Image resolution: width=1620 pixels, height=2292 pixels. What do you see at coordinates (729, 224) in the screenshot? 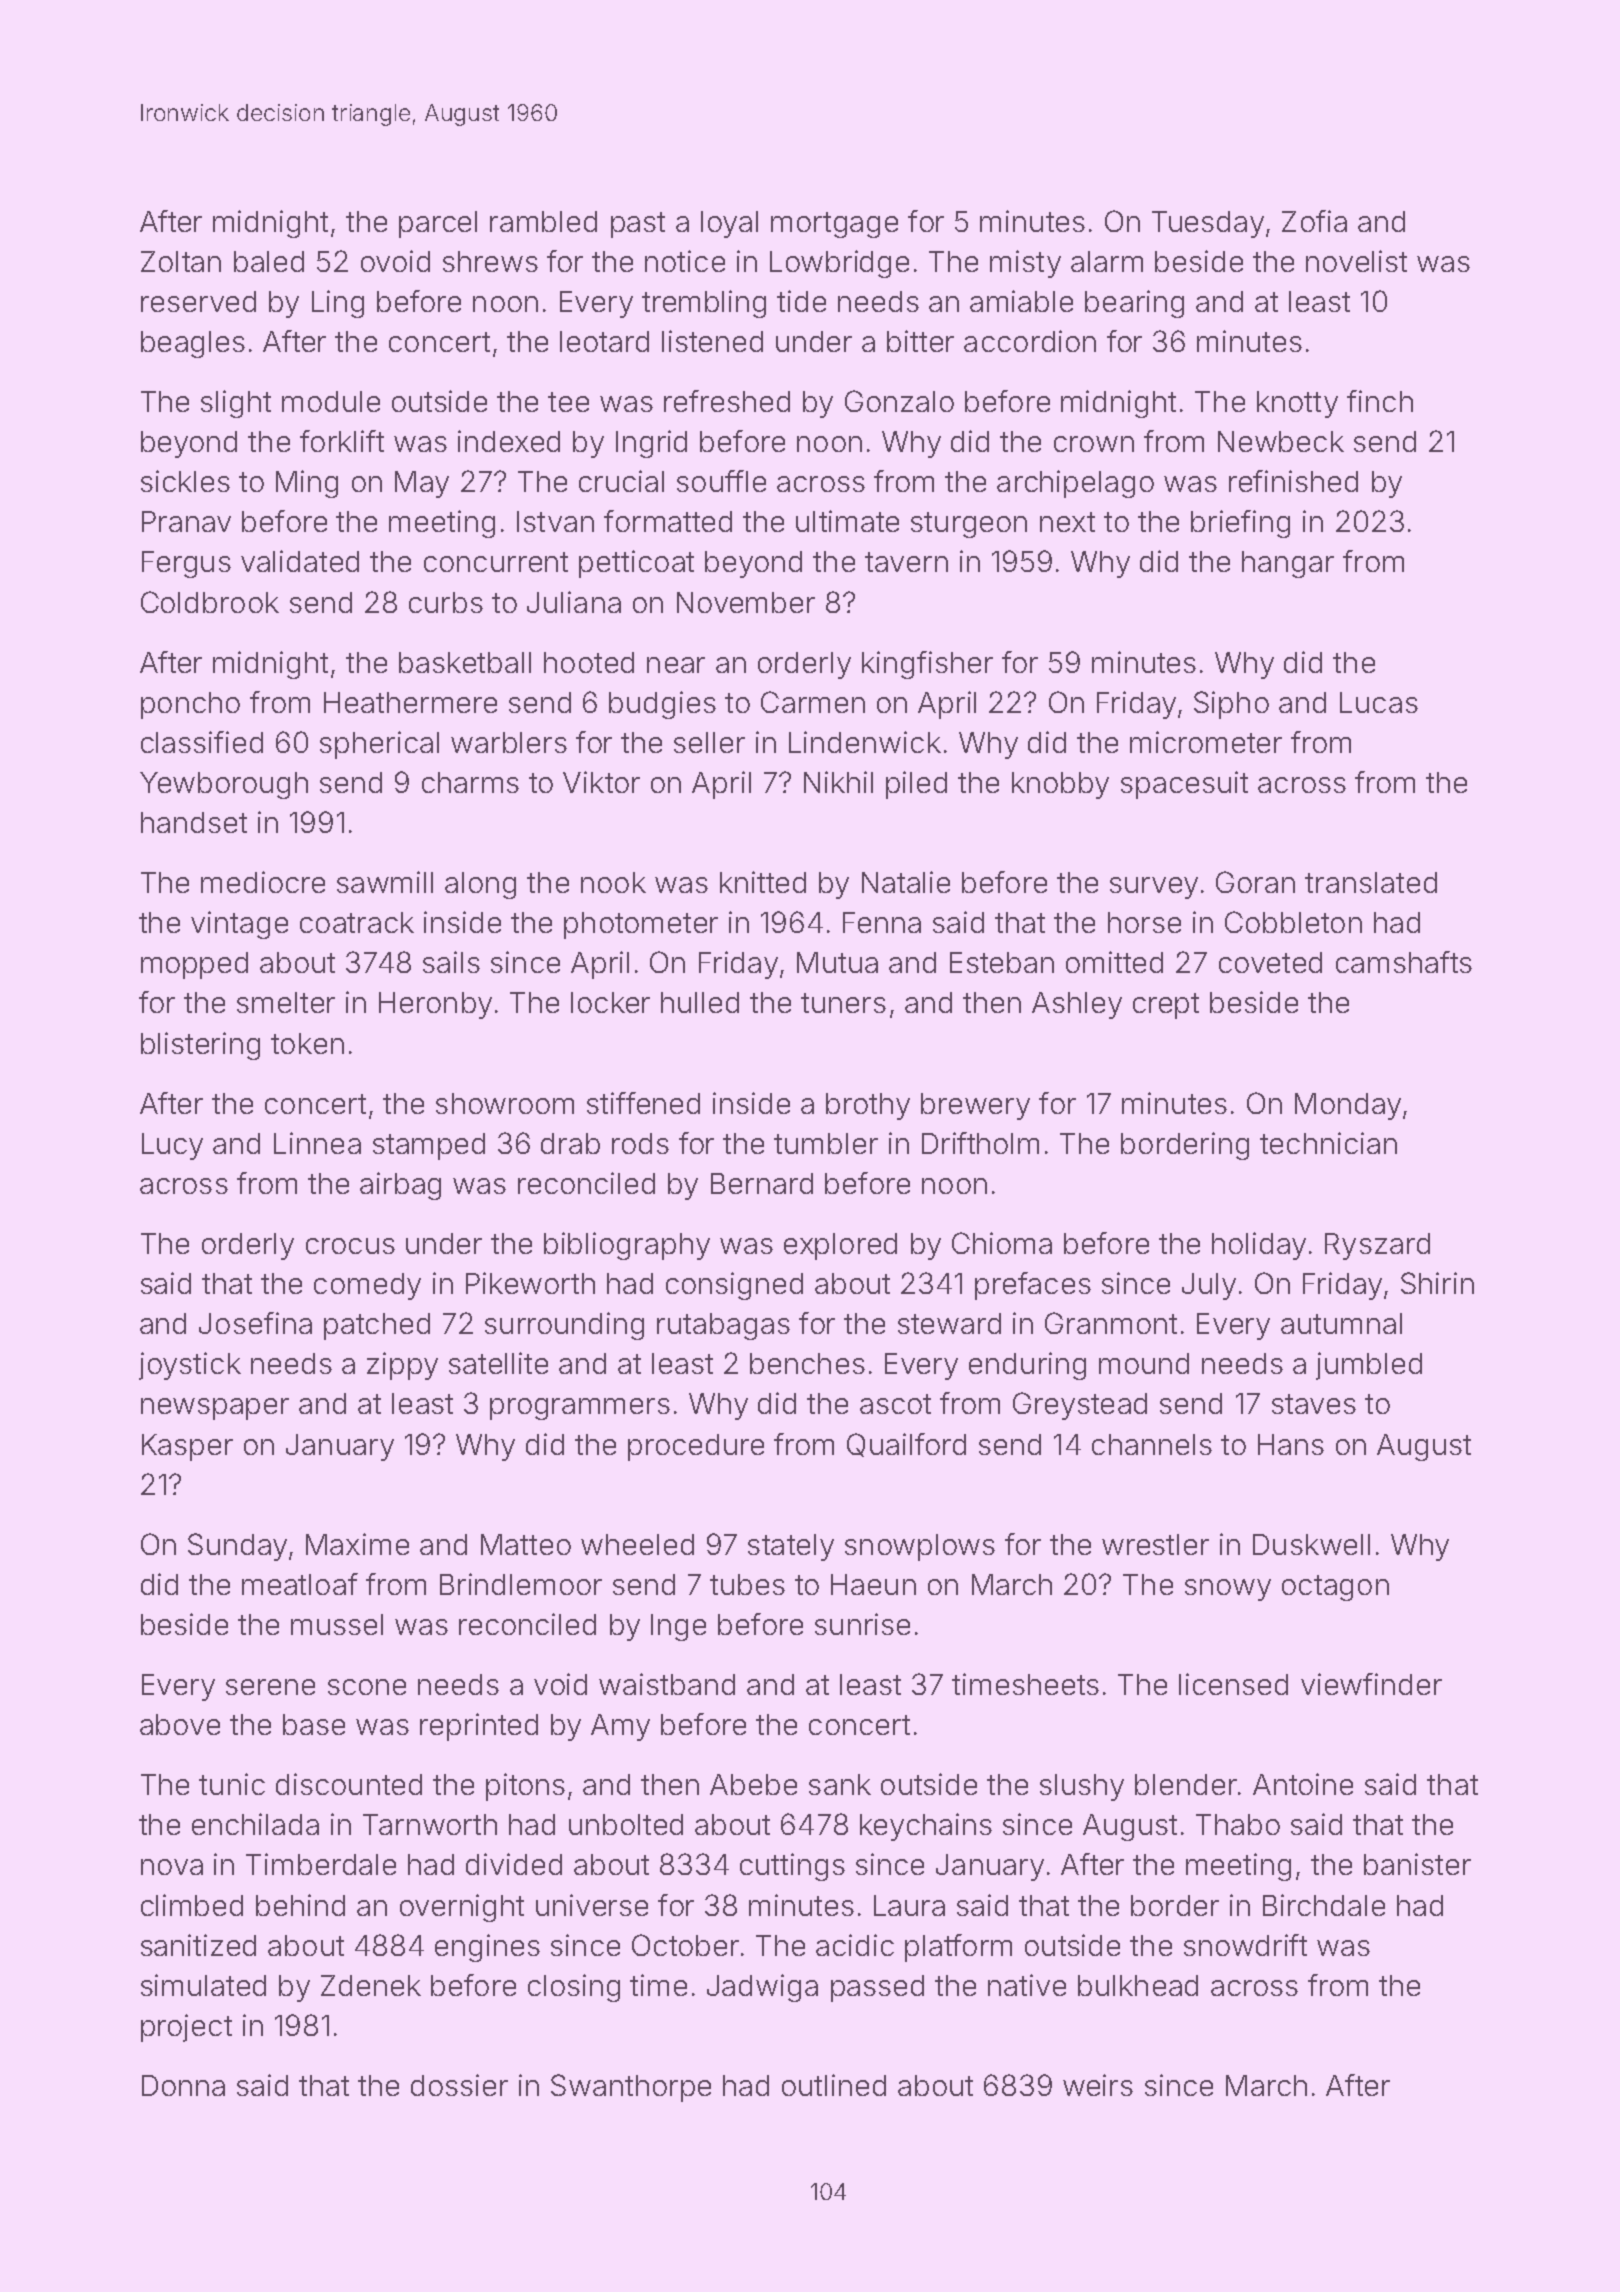
I see `loyal` at bounding box center [729, 224].
